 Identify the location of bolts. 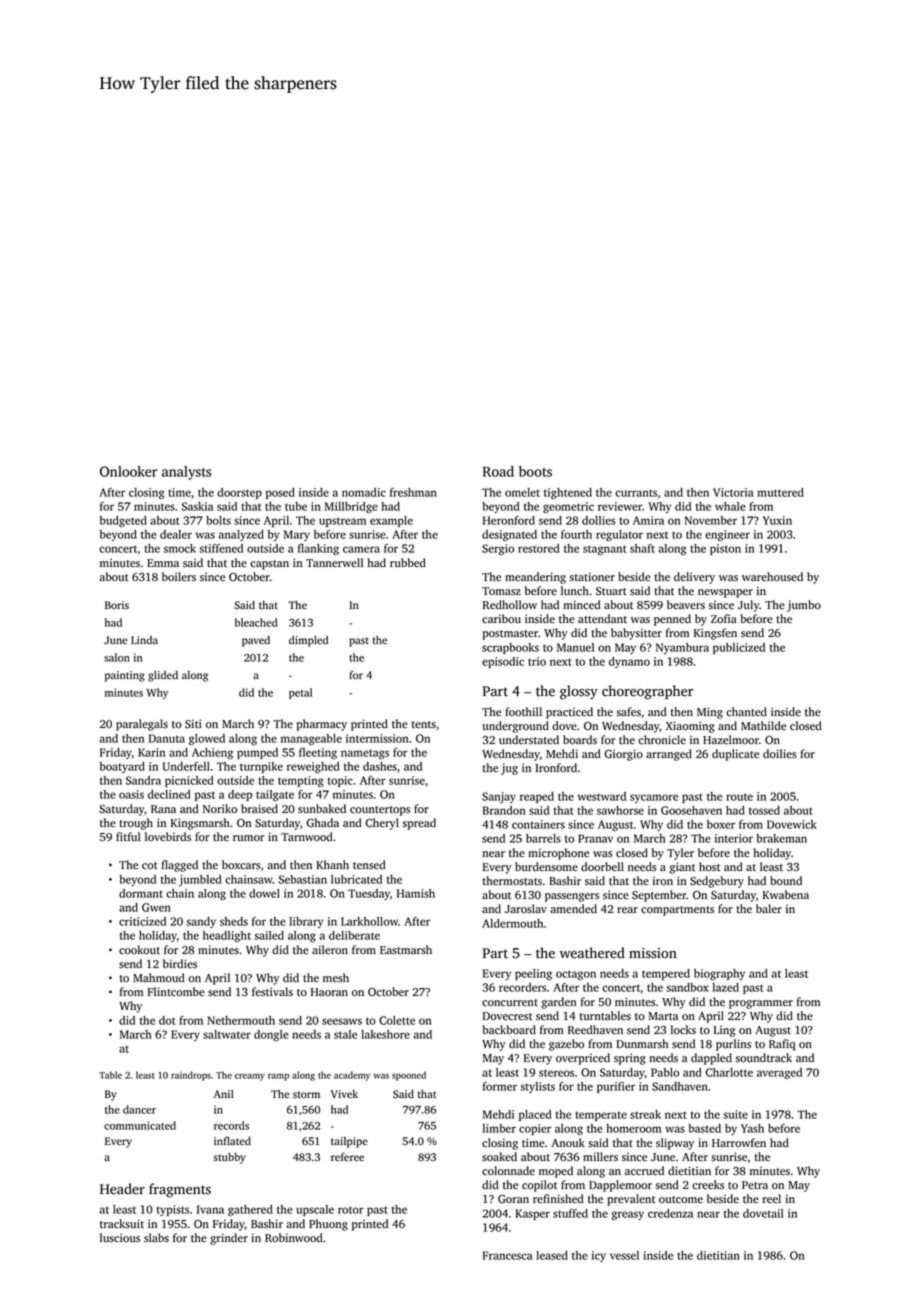
(218, 520).
